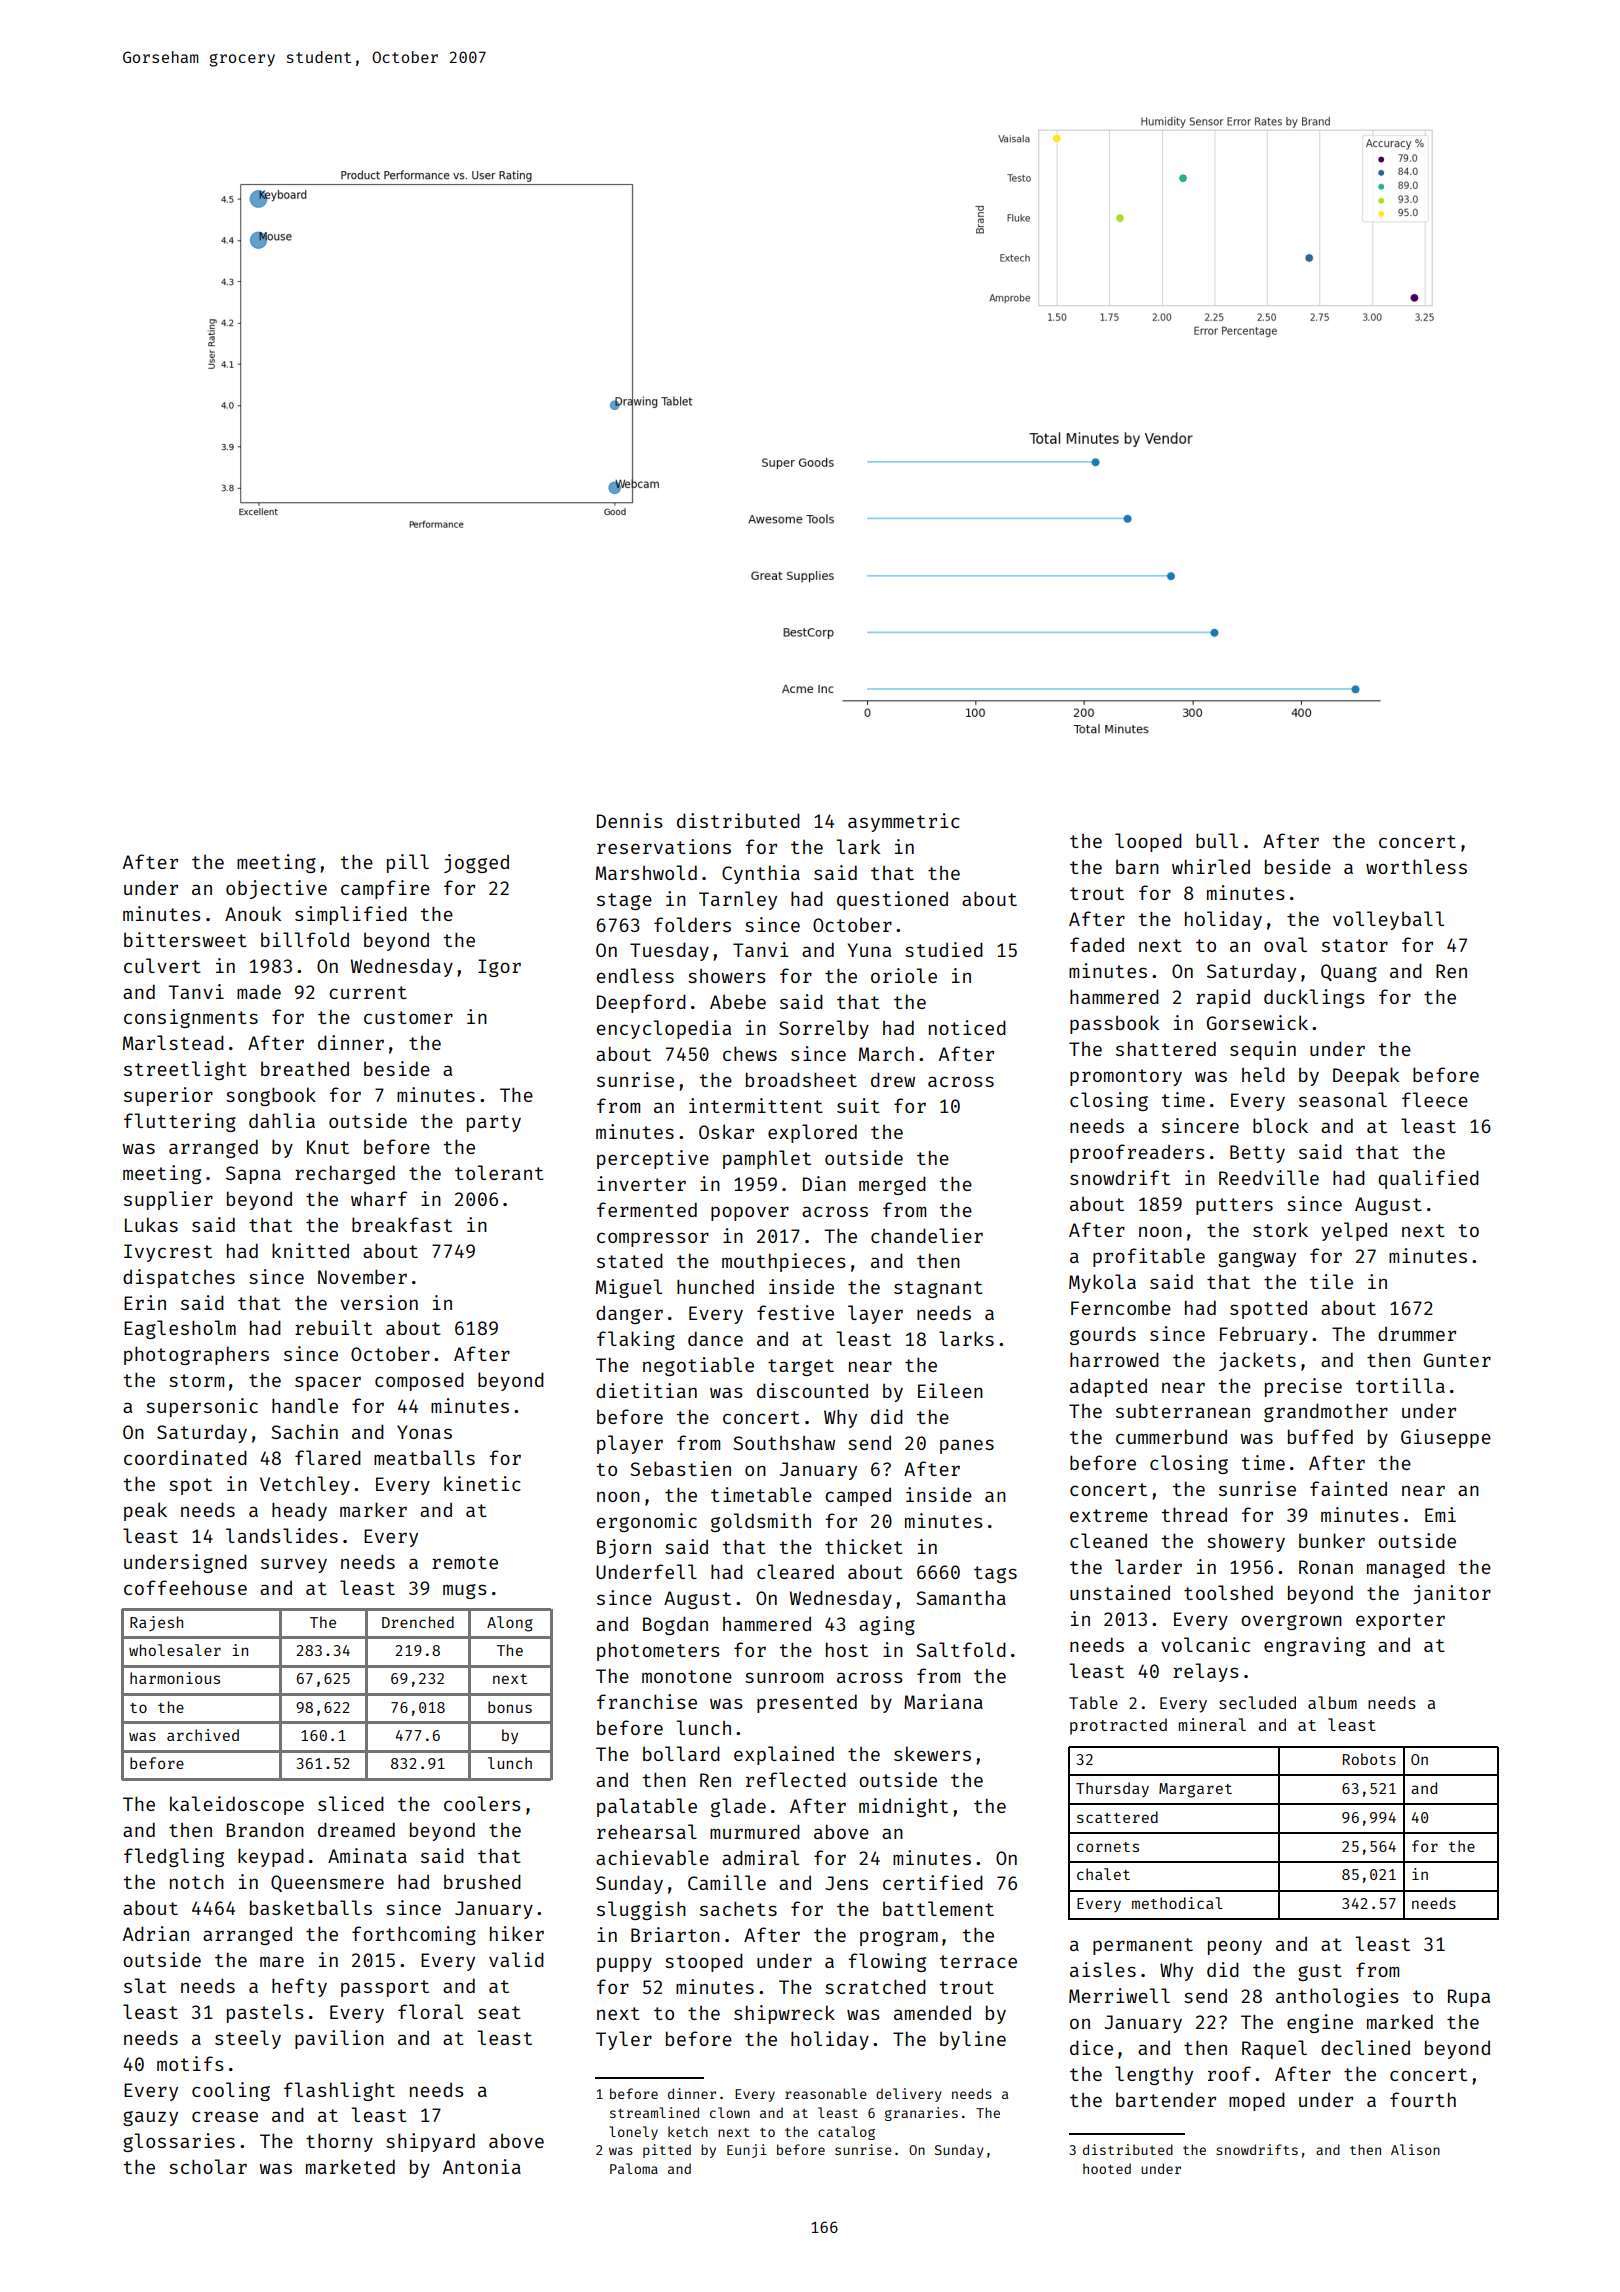 This screenshot has height=2292, width=1620. I want to click on breathed, so click(305, 1068).
